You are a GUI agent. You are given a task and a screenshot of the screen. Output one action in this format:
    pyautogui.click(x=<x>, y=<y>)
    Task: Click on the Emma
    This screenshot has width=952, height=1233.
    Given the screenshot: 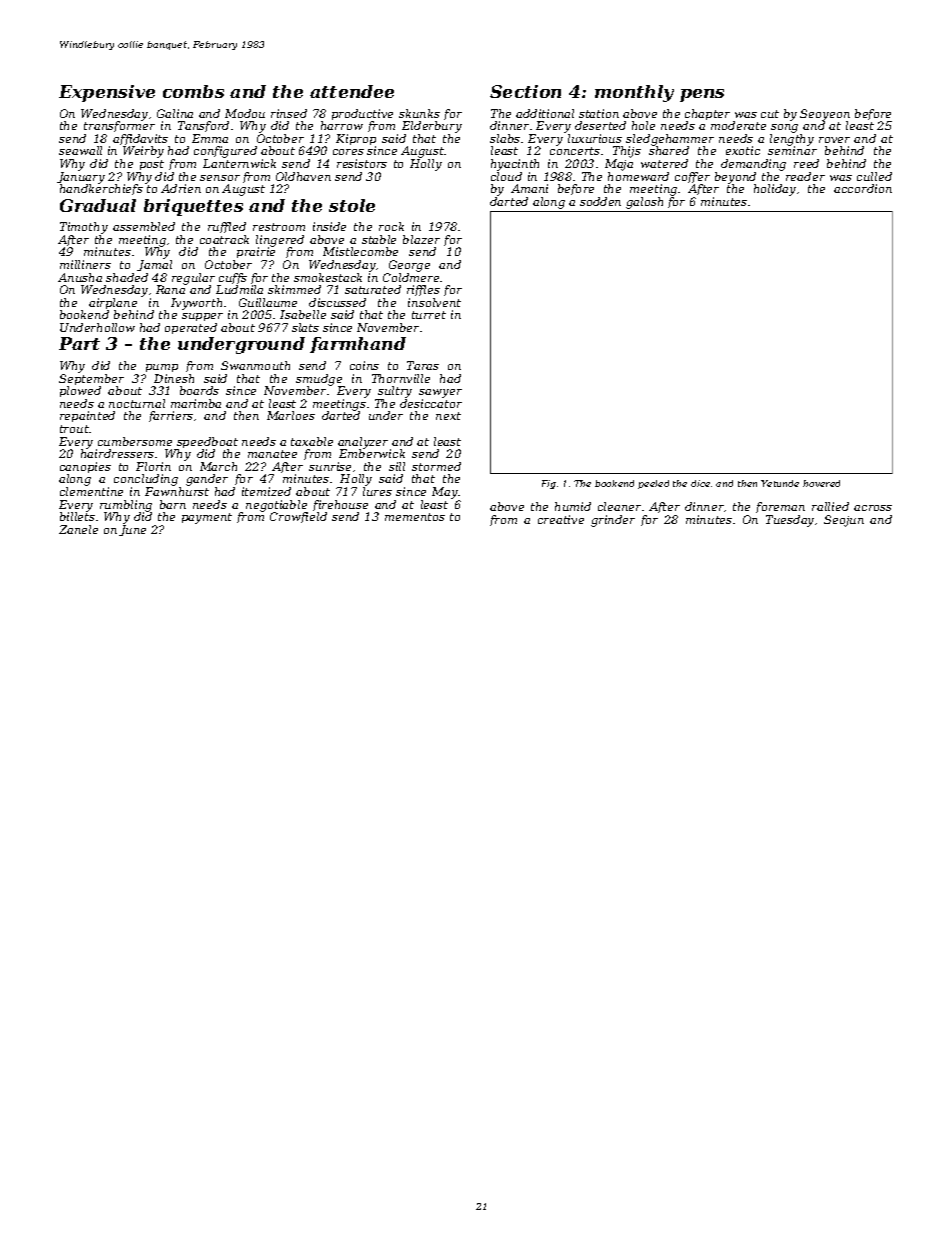 What is the action you would take?
    pyautogui.click(x=210, y=138)
